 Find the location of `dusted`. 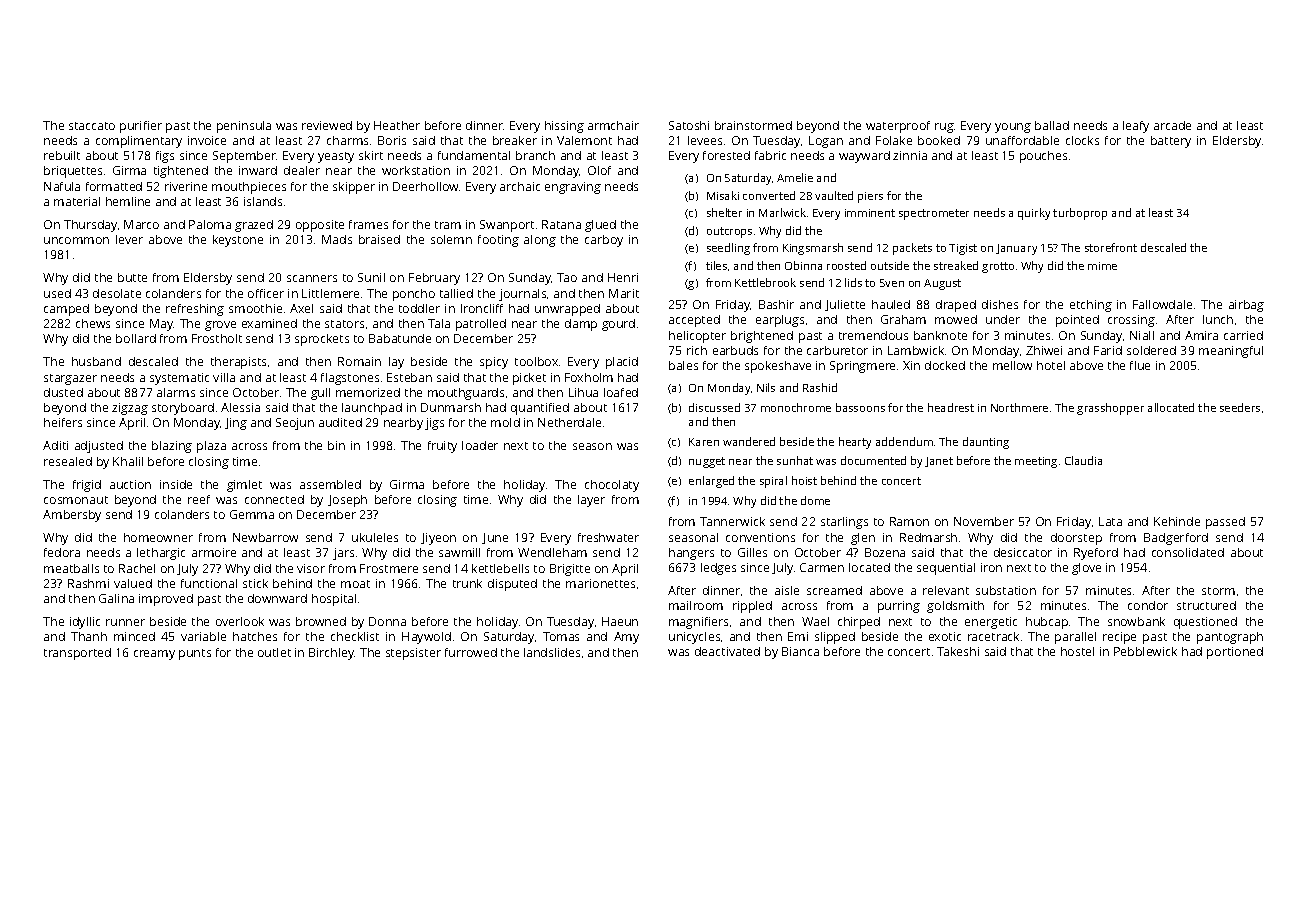

dusted is located at coordinates (63, 392).
